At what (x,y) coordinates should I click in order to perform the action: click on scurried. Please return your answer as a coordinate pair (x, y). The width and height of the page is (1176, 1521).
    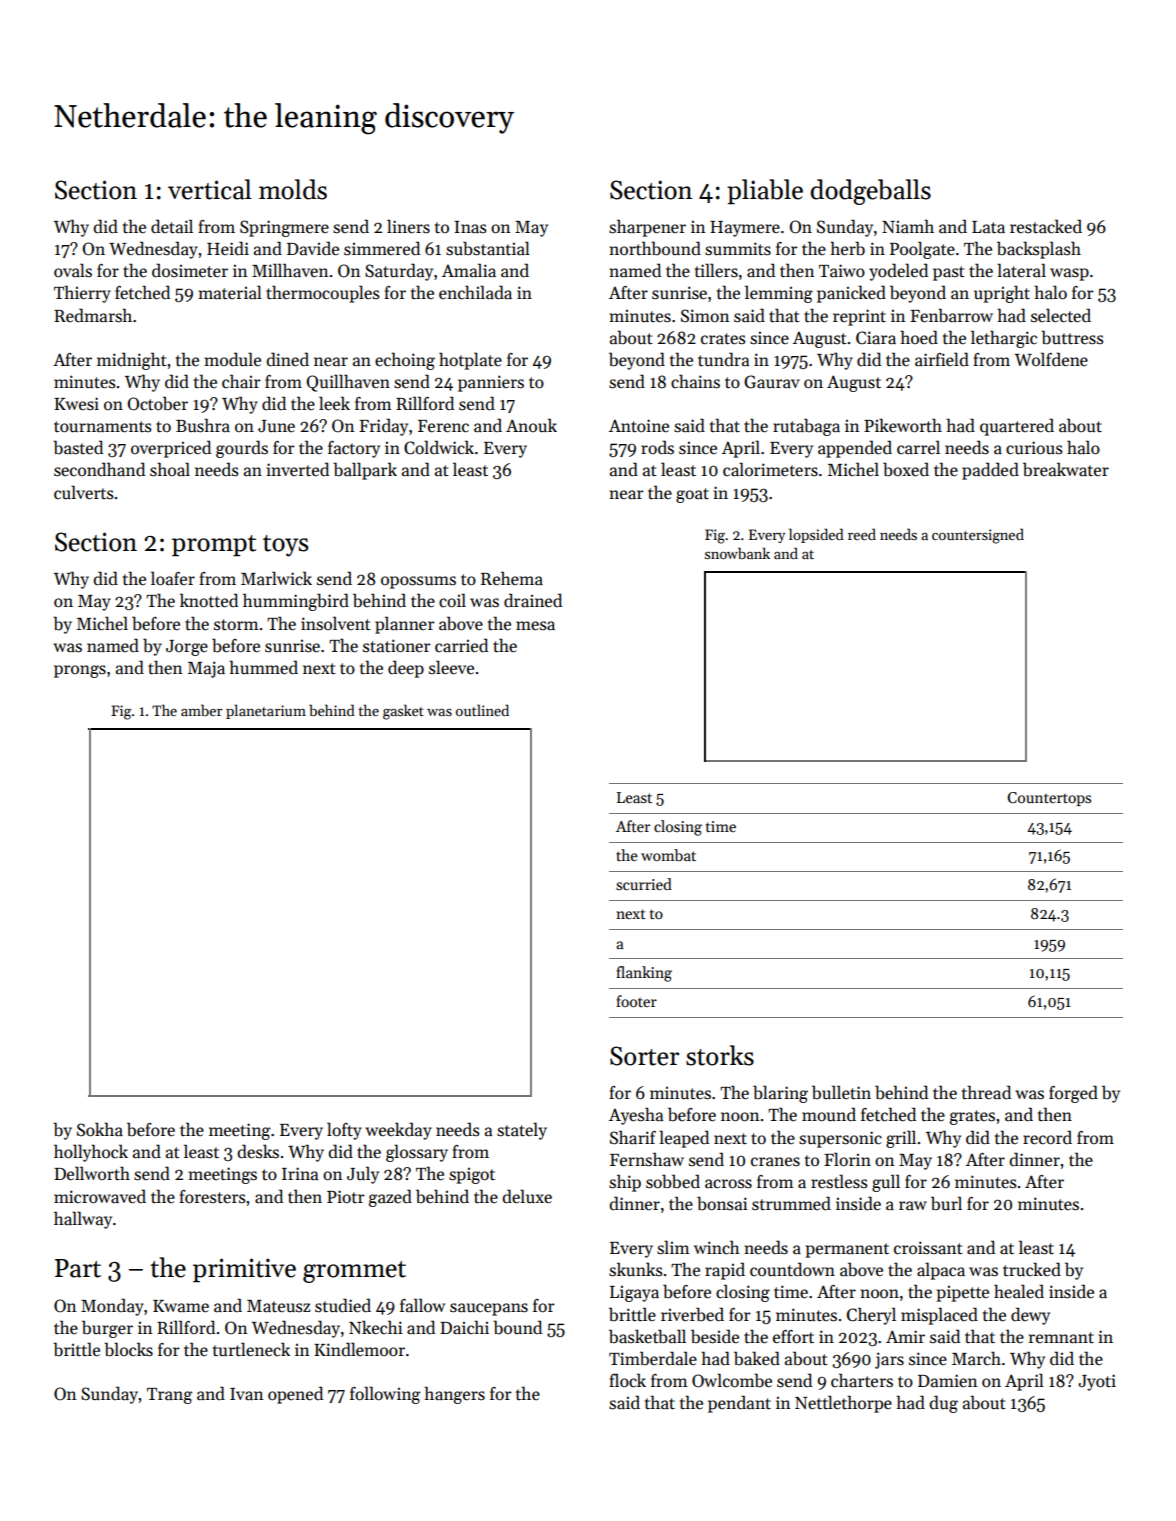
    Looking at the image, I should click on (644, 884).
